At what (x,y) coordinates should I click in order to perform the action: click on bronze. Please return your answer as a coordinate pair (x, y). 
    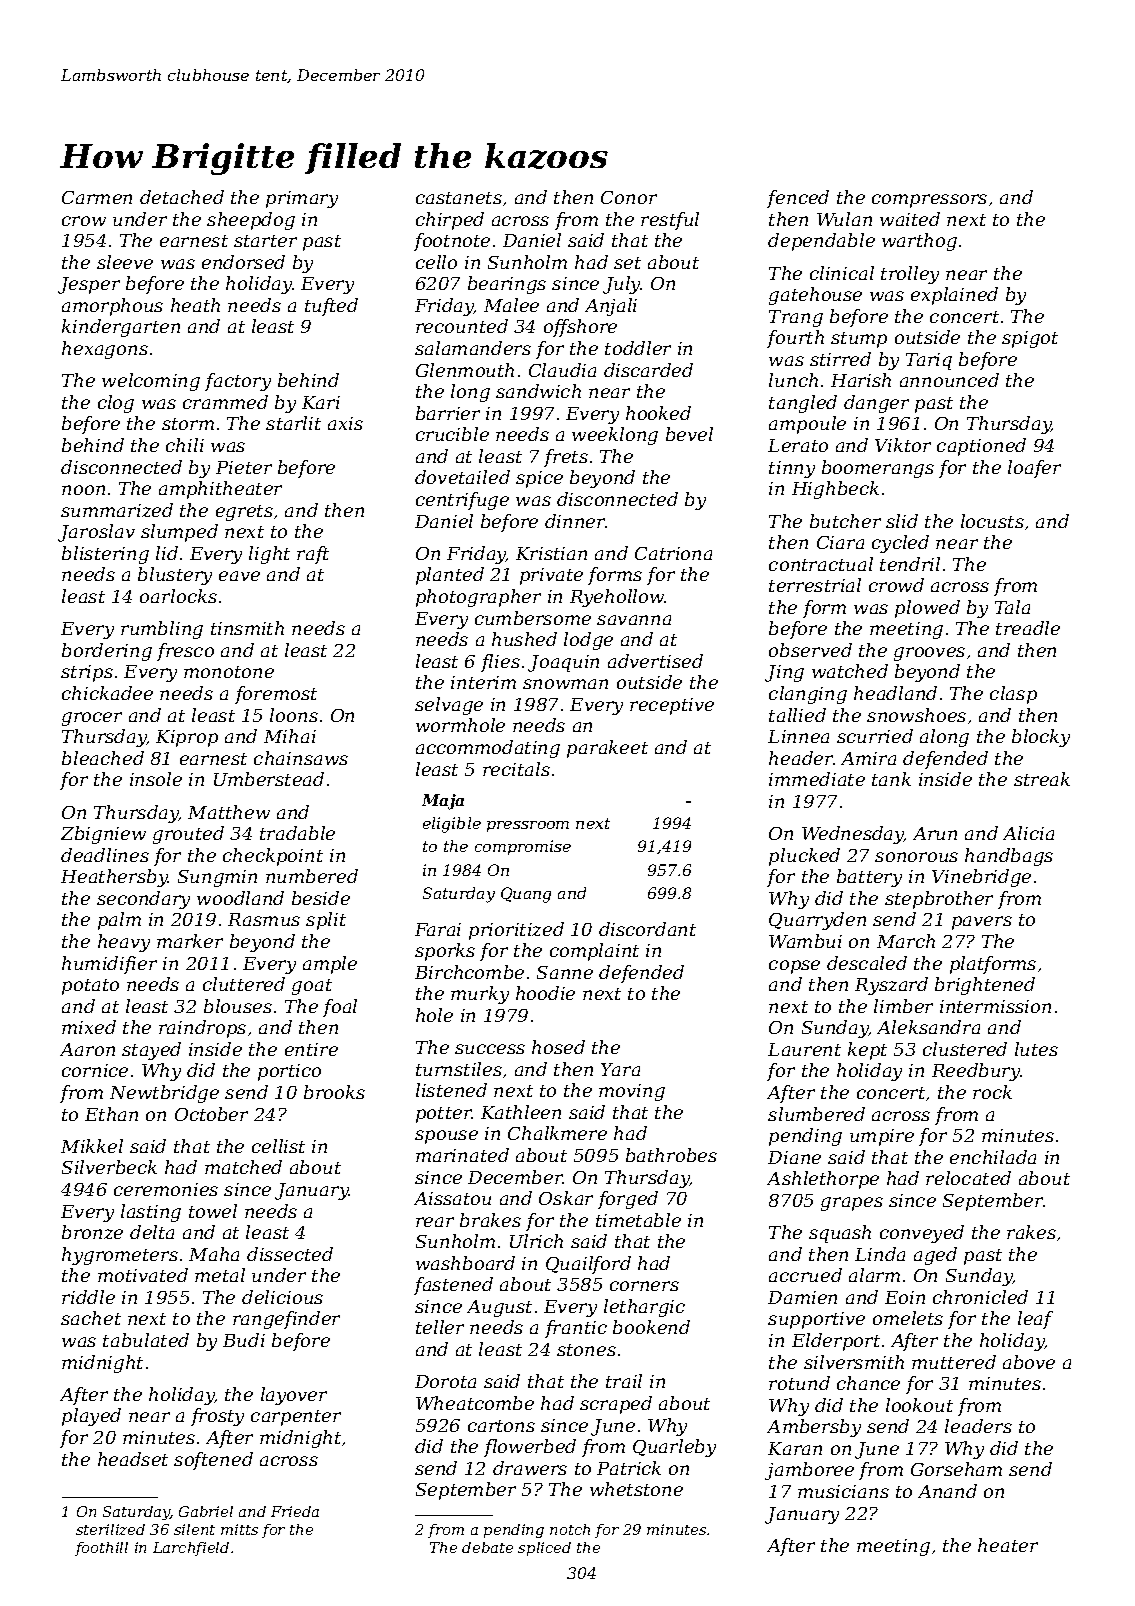
    Looking at the image, I should click on (92, 1232).
